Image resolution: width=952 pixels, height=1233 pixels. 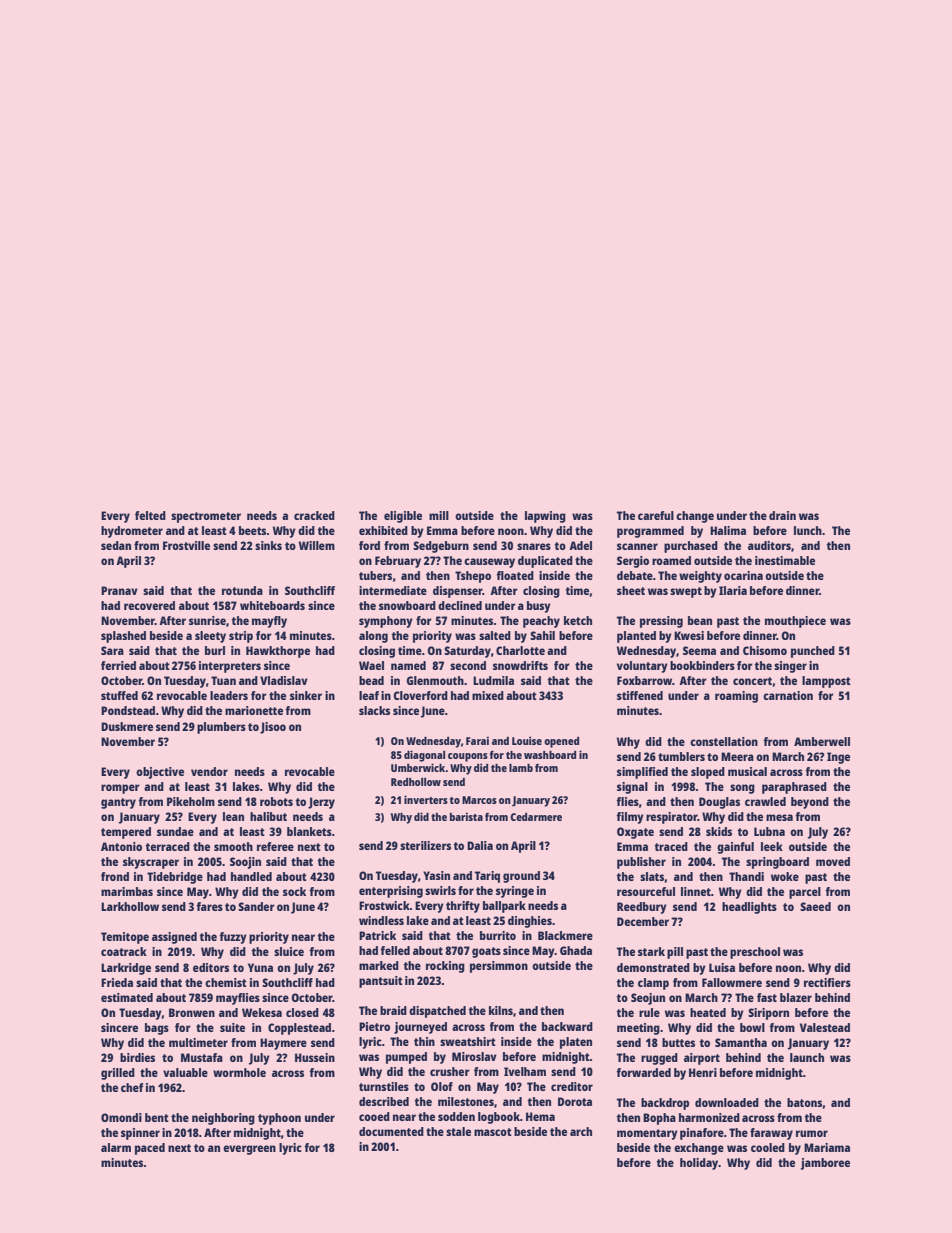 What do you see at coordinates (249, 1150) in the page?
I see `evergreen` at bounding box center [249, 1150].
